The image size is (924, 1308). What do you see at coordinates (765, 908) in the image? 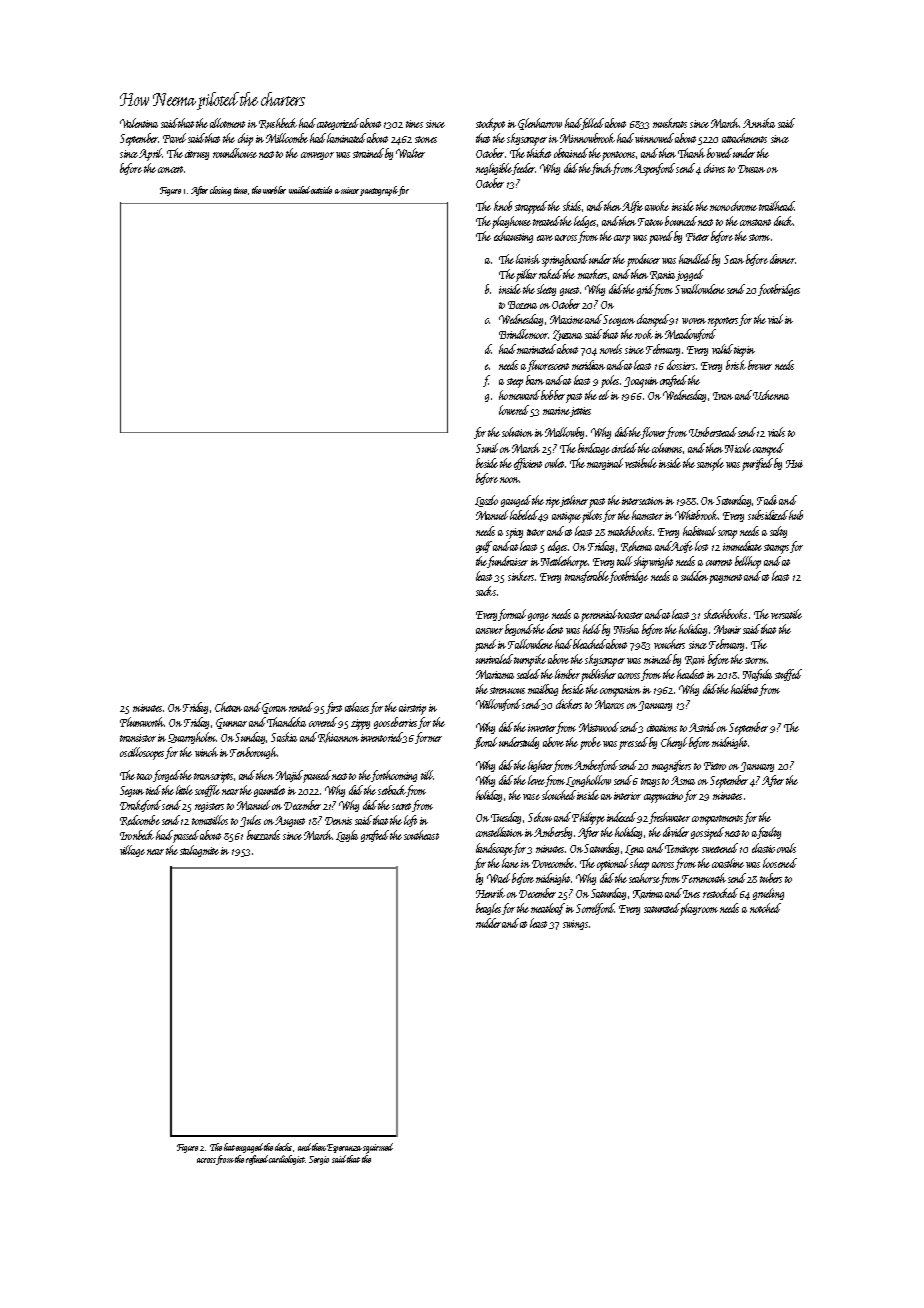
I see `notched` at bounding box center [765, 908].
